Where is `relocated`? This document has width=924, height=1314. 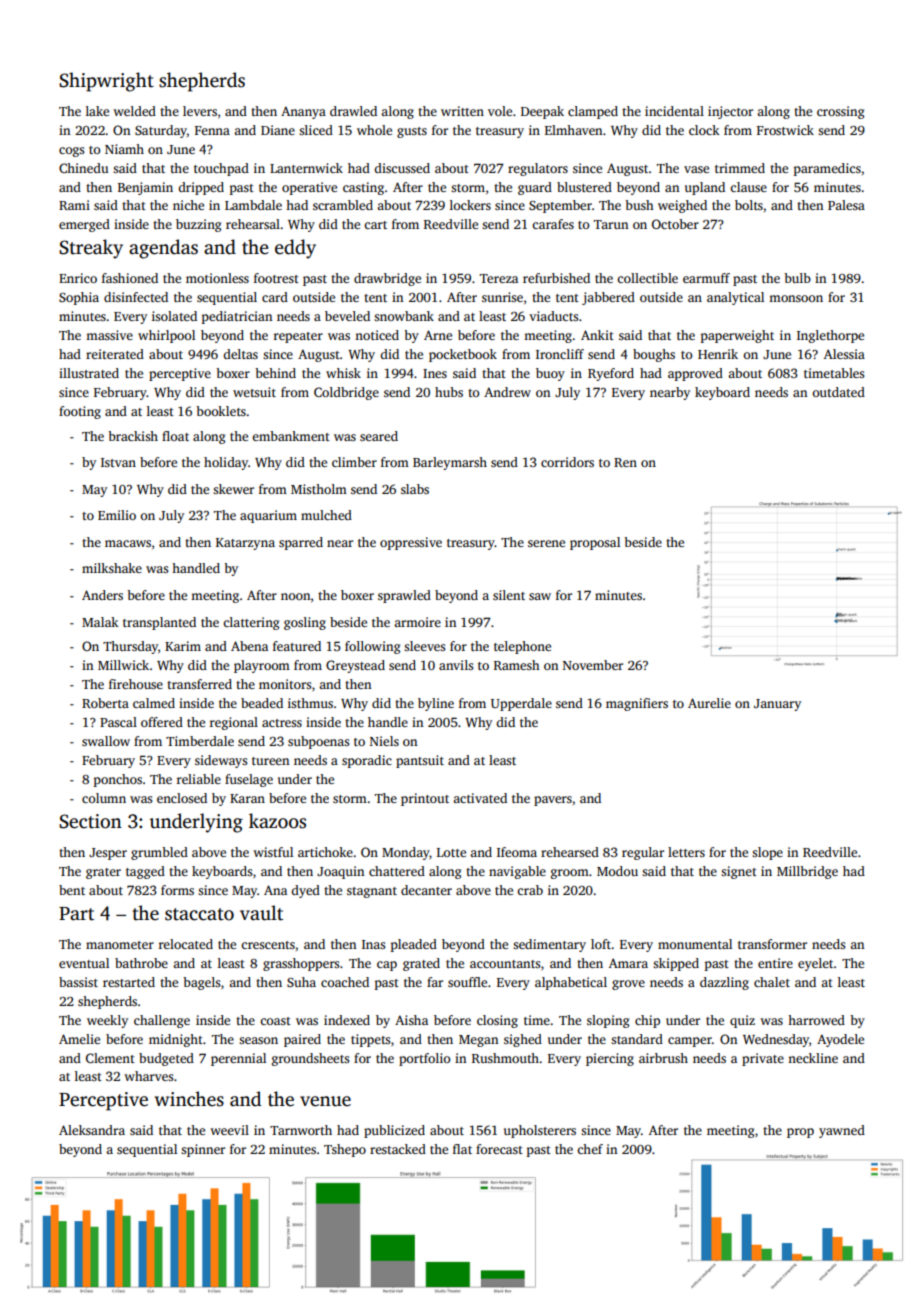 relocated is located at coordinates (186, 944).
